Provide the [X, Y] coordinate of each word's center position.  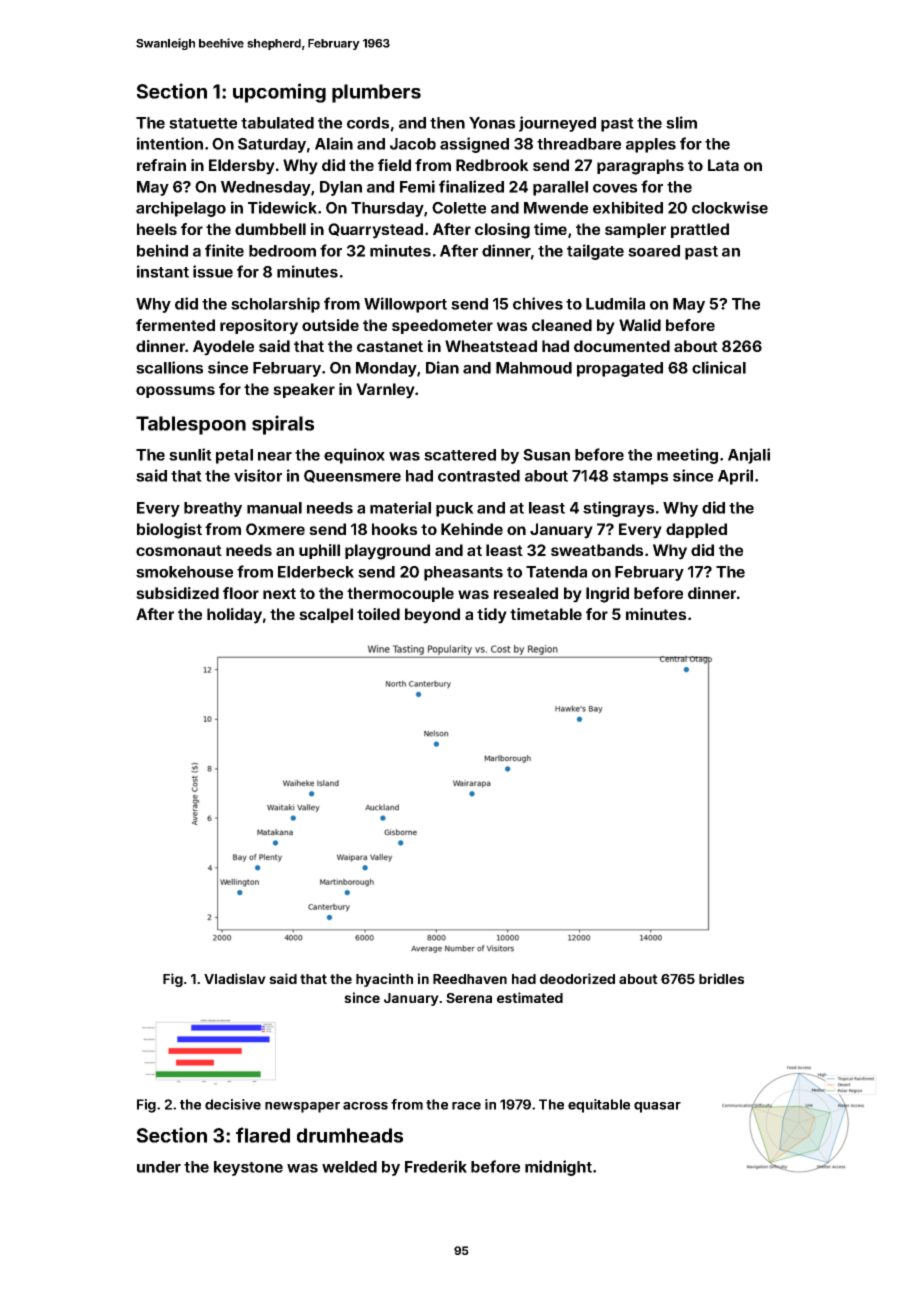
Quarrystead [375, 231]
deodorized [577, 978]
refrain [161, 165]
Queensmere [352, 476]
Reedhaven [470, 979]
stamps [640, 478]
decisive [233, 1104]
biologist [169, 531]
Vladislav [235, 978]
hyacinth [384, 980]
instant [163, 271]
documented [622, 346]
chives [538, 303]
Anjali [749, 456]
